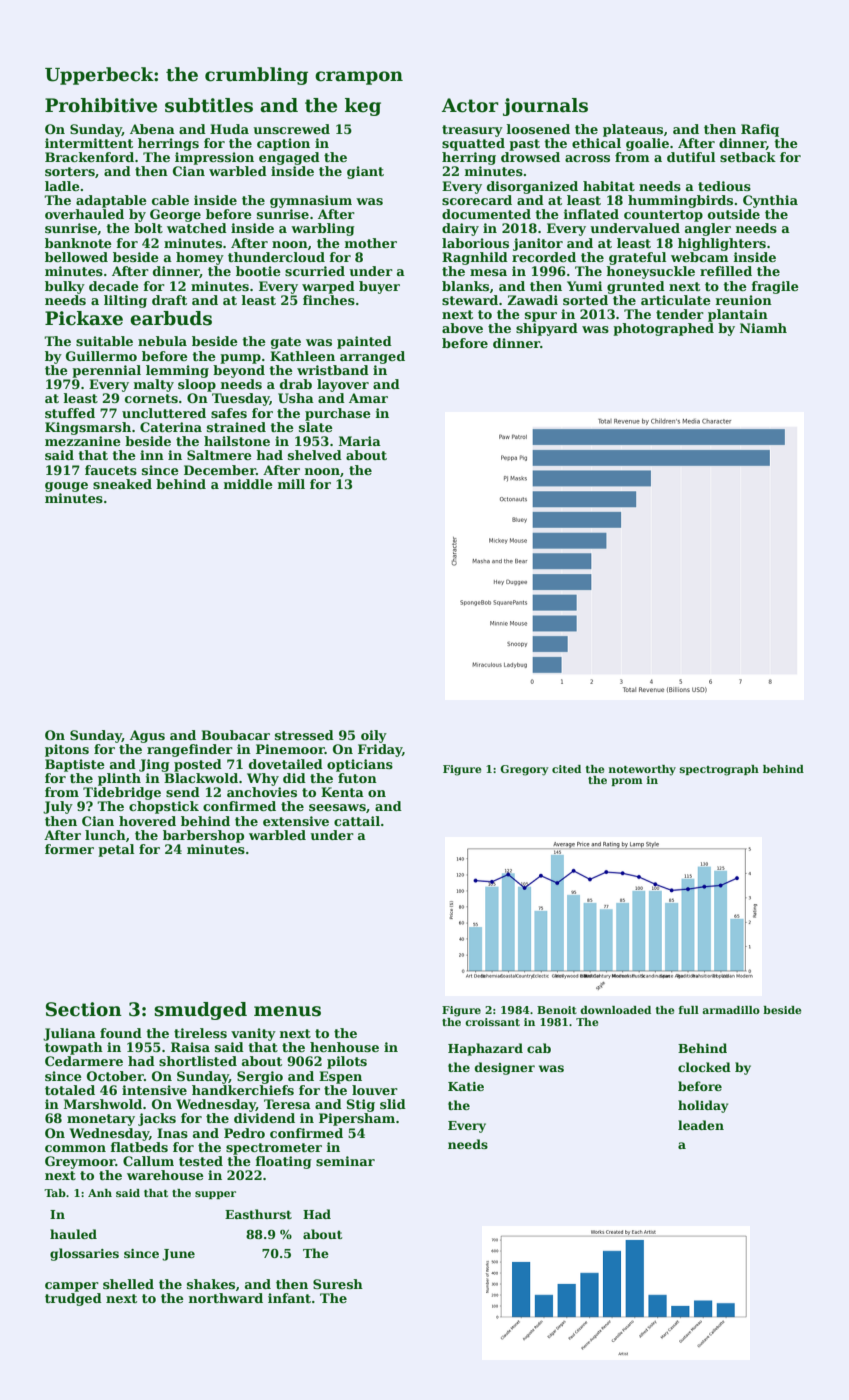 The height and width of the image is (1400, 849). I want to click on full, so click(688, 1010).
